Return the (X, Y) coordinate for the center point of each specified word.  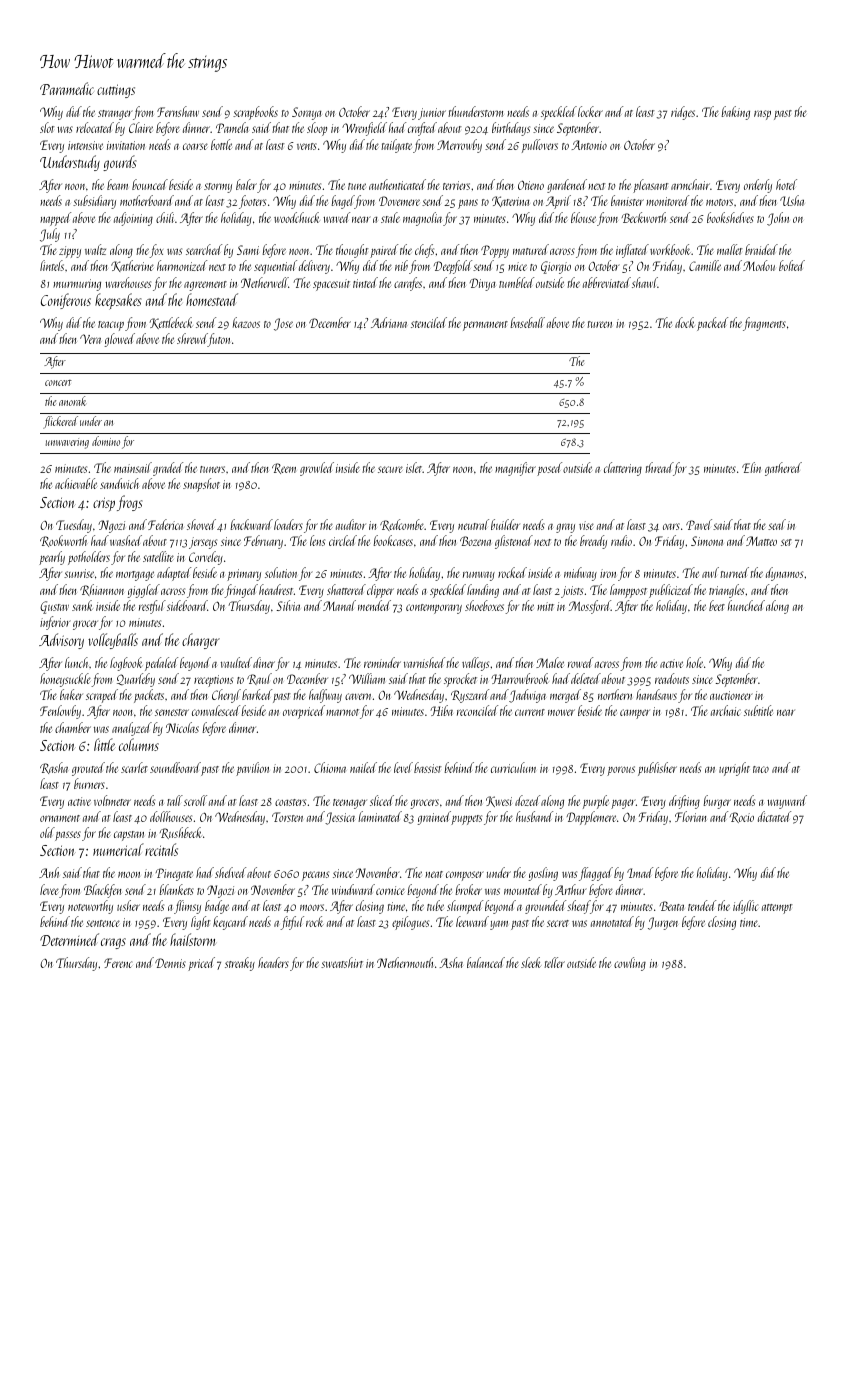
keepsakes (118, 301)
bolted (792, 265)
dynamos (784, 574)
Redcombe (402, 525)
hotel (786, 184)
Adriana (389, 322)
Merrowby (459, 146)
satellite (158, 556)
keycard (230, 923)
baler (246, 184)
